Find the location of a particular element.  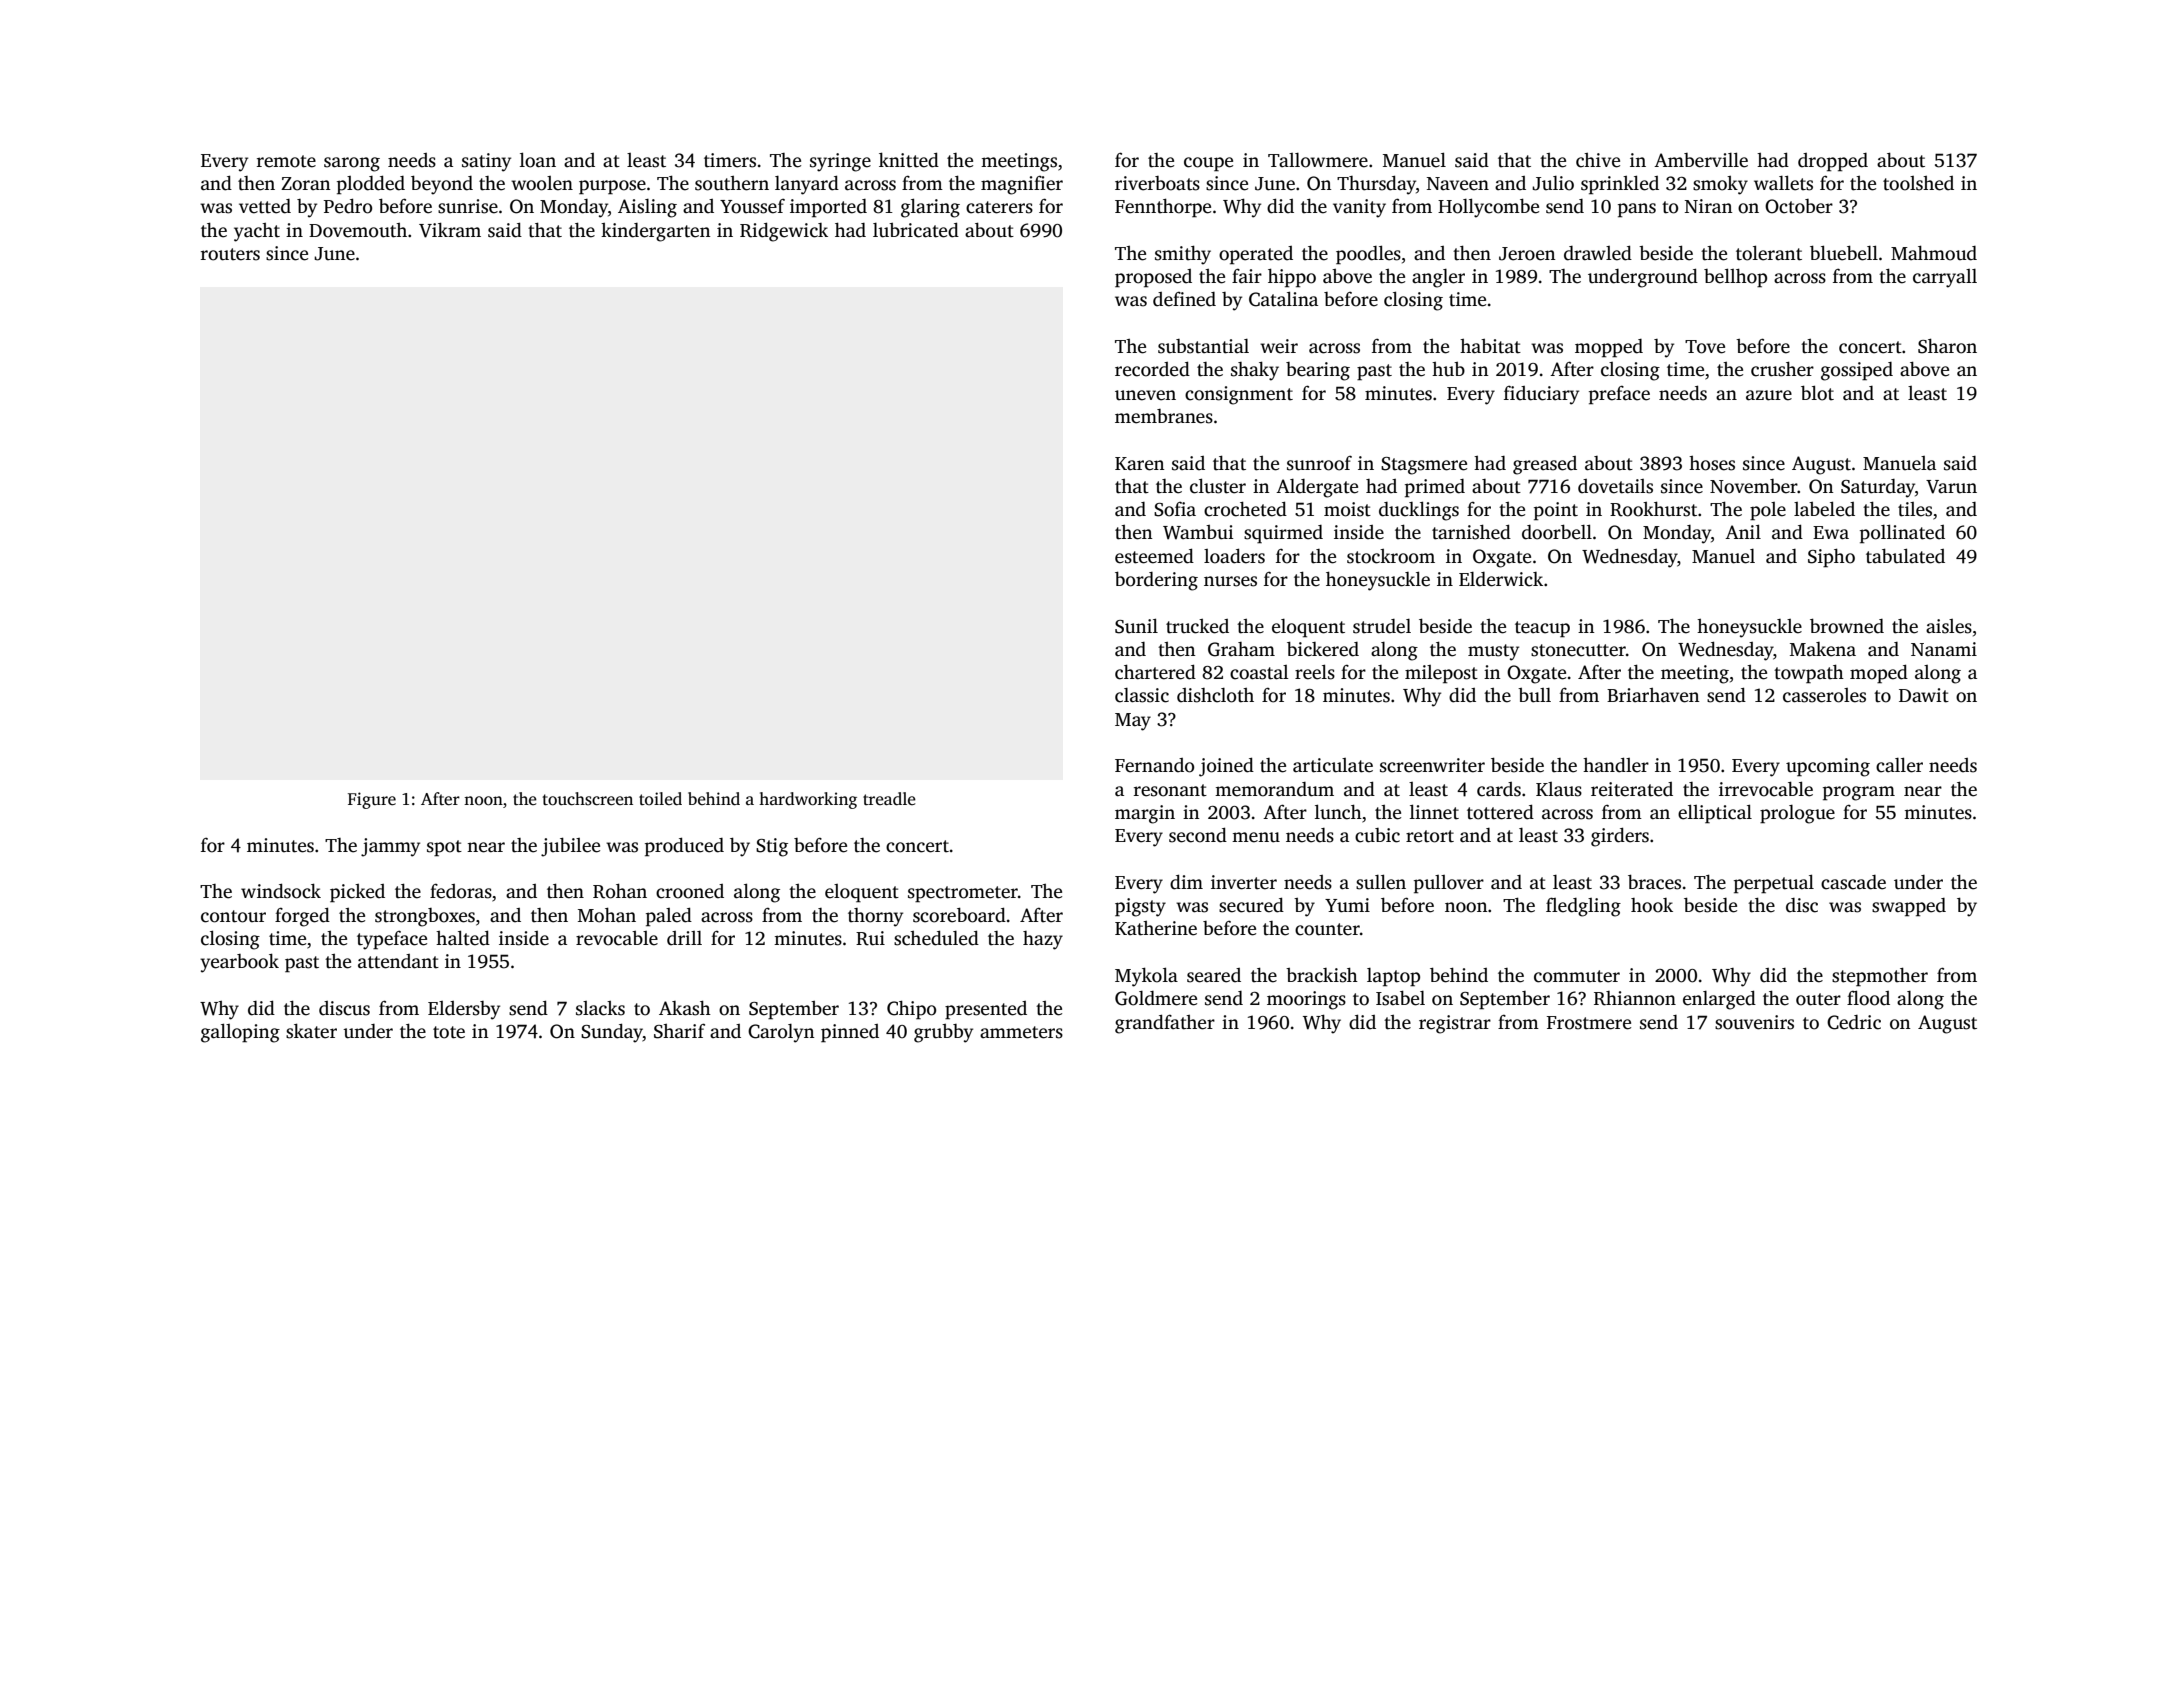

Vikram is located at coordinates (450, 230).
